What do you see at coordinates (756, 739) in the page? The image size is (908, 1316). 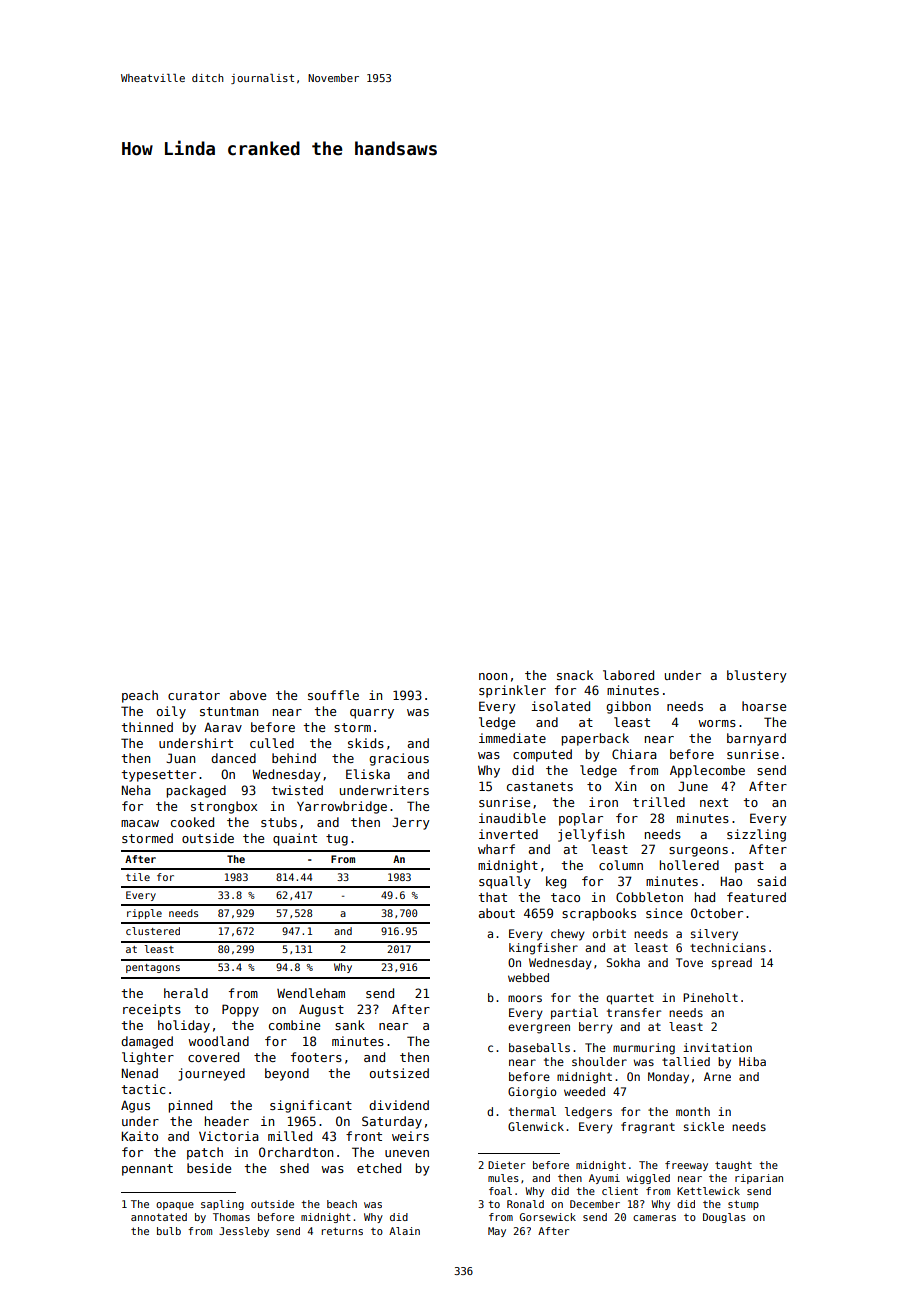 I see `barnyard` at bounding box center [756, 739].
